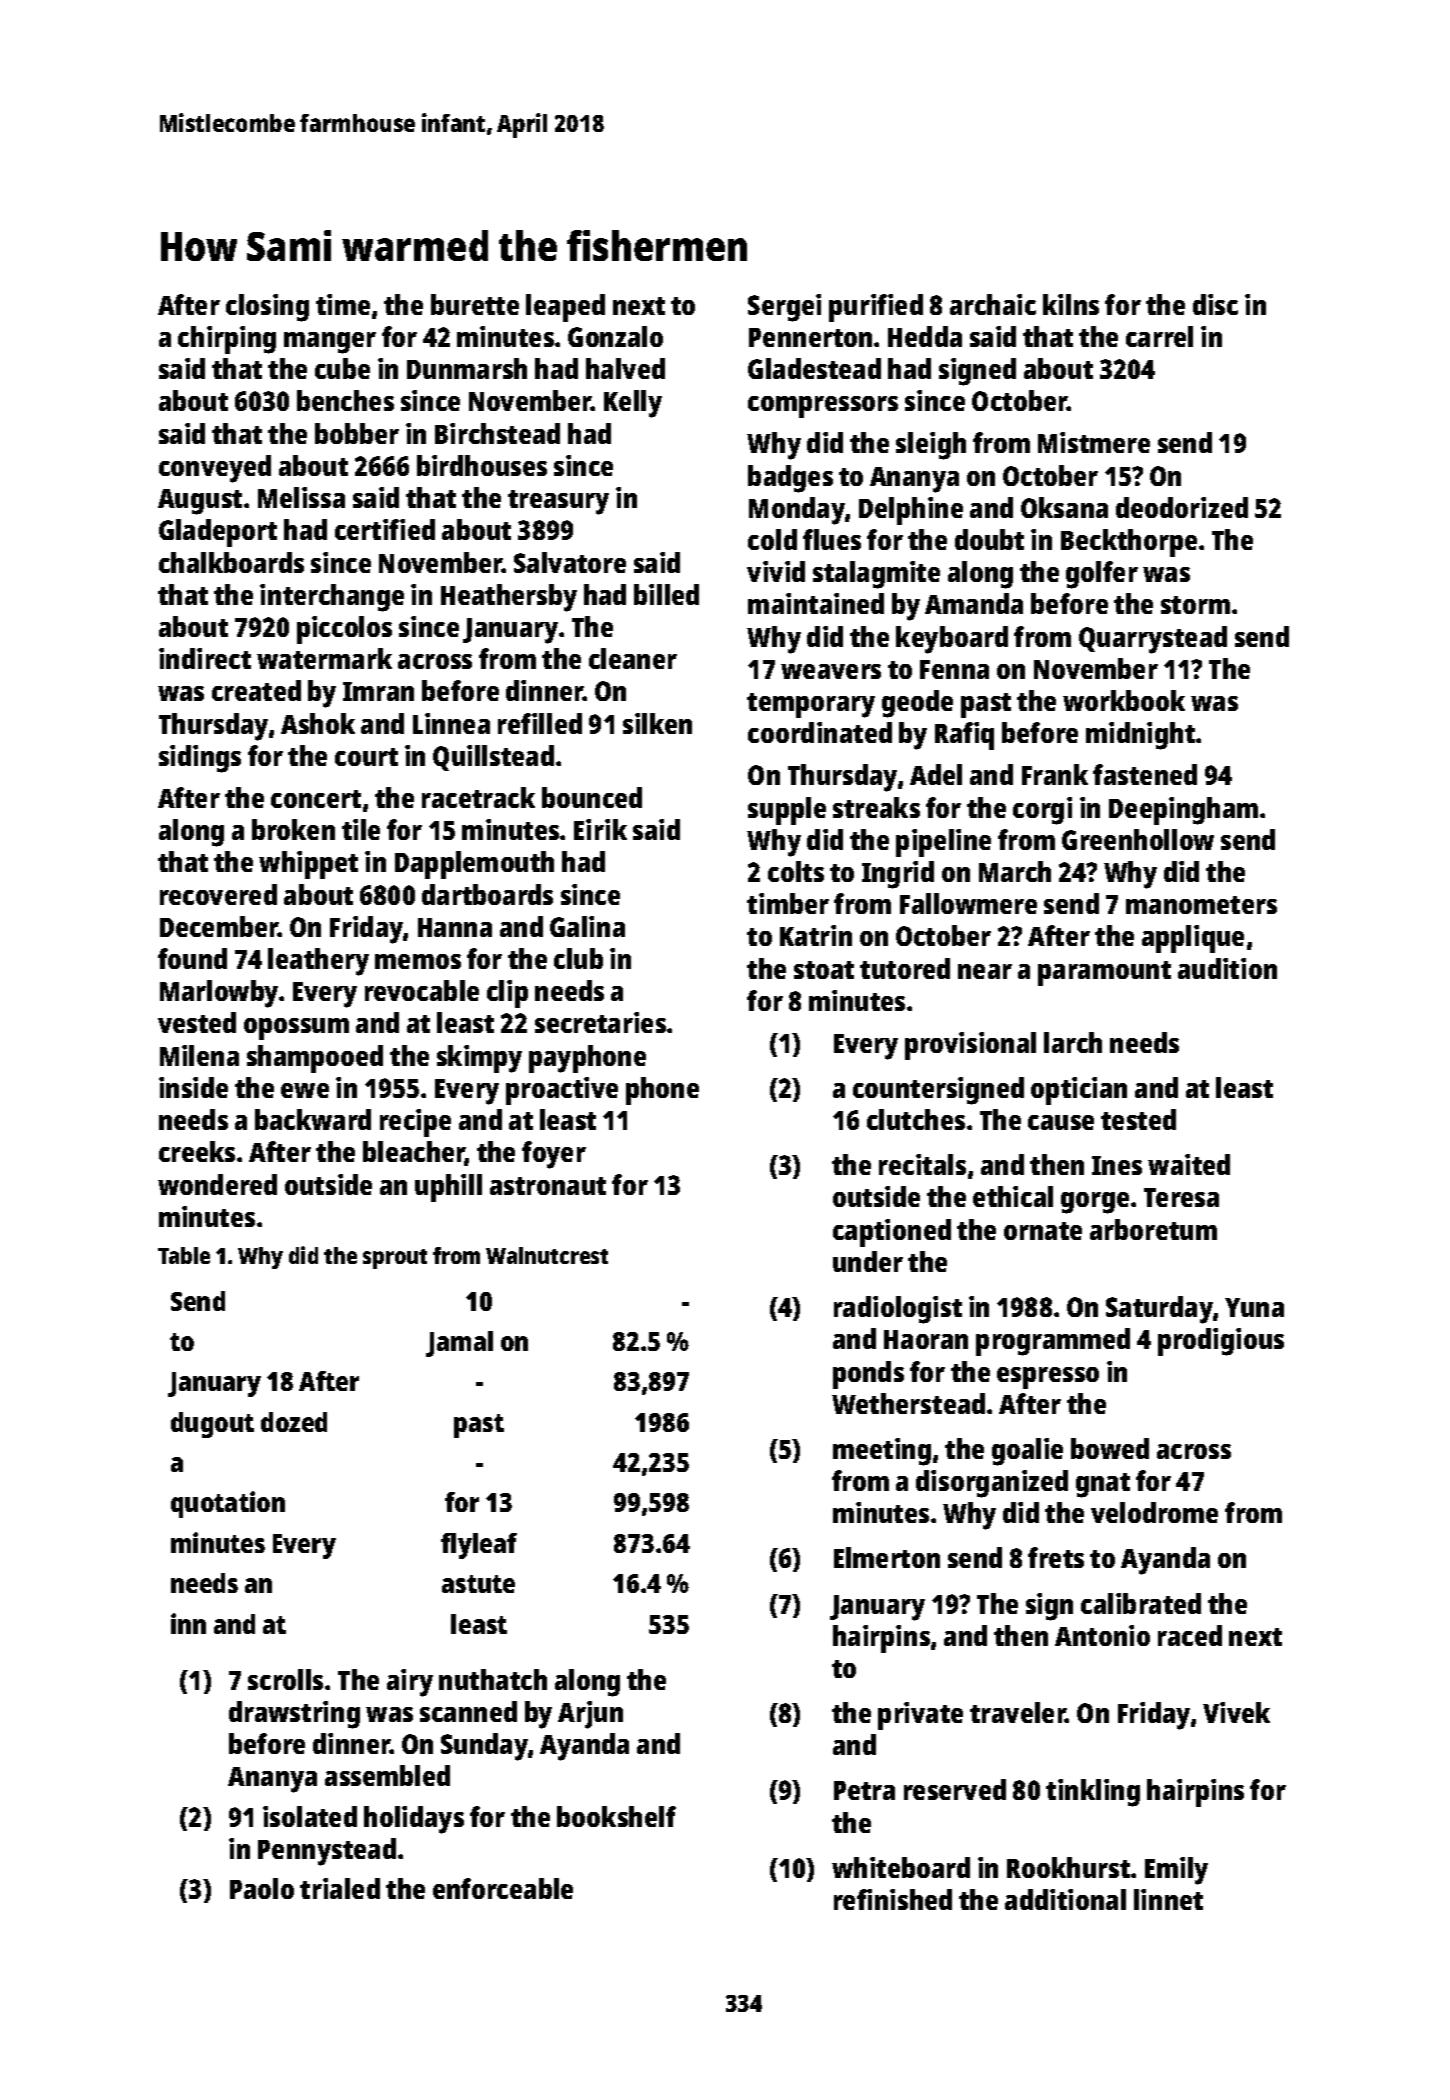 The width and height of the image is (1450, 2100). Describe the element at coordinates (231, 562) in the image. I see `chalkboards` at that location.
